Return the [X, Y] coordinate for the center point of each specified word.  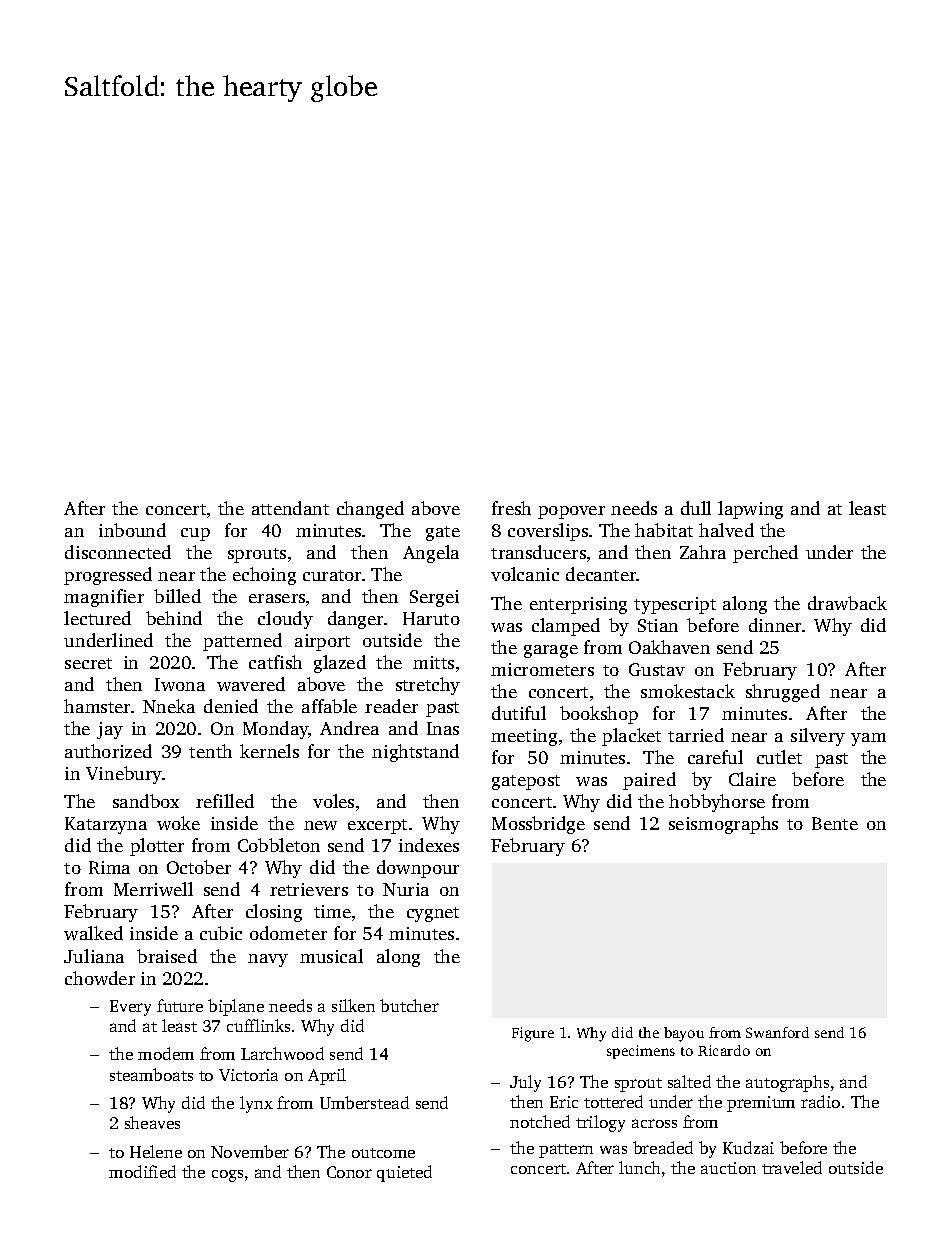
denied [231, 706]
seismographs [723, 825]
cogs [227, 1176]
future [180, 1005]
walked [93, 933]
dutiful [519, 713]
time [332, 911]
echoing [264, 576]
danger [355, 620]
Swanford [777, 1032]
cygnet [433, 914]
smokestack [688, 691]
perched [765, 554]
